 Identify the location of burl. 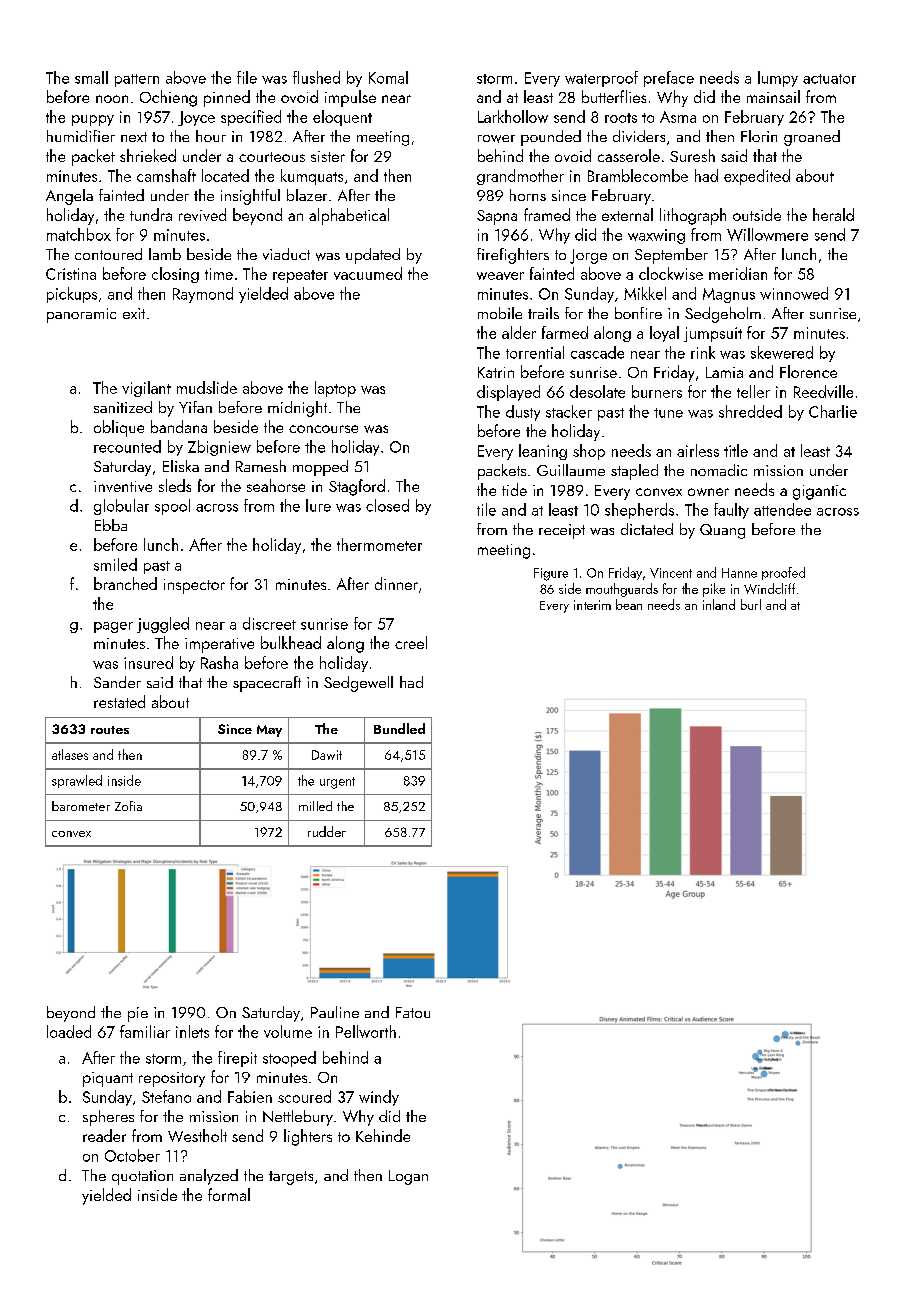
(751, 604).
